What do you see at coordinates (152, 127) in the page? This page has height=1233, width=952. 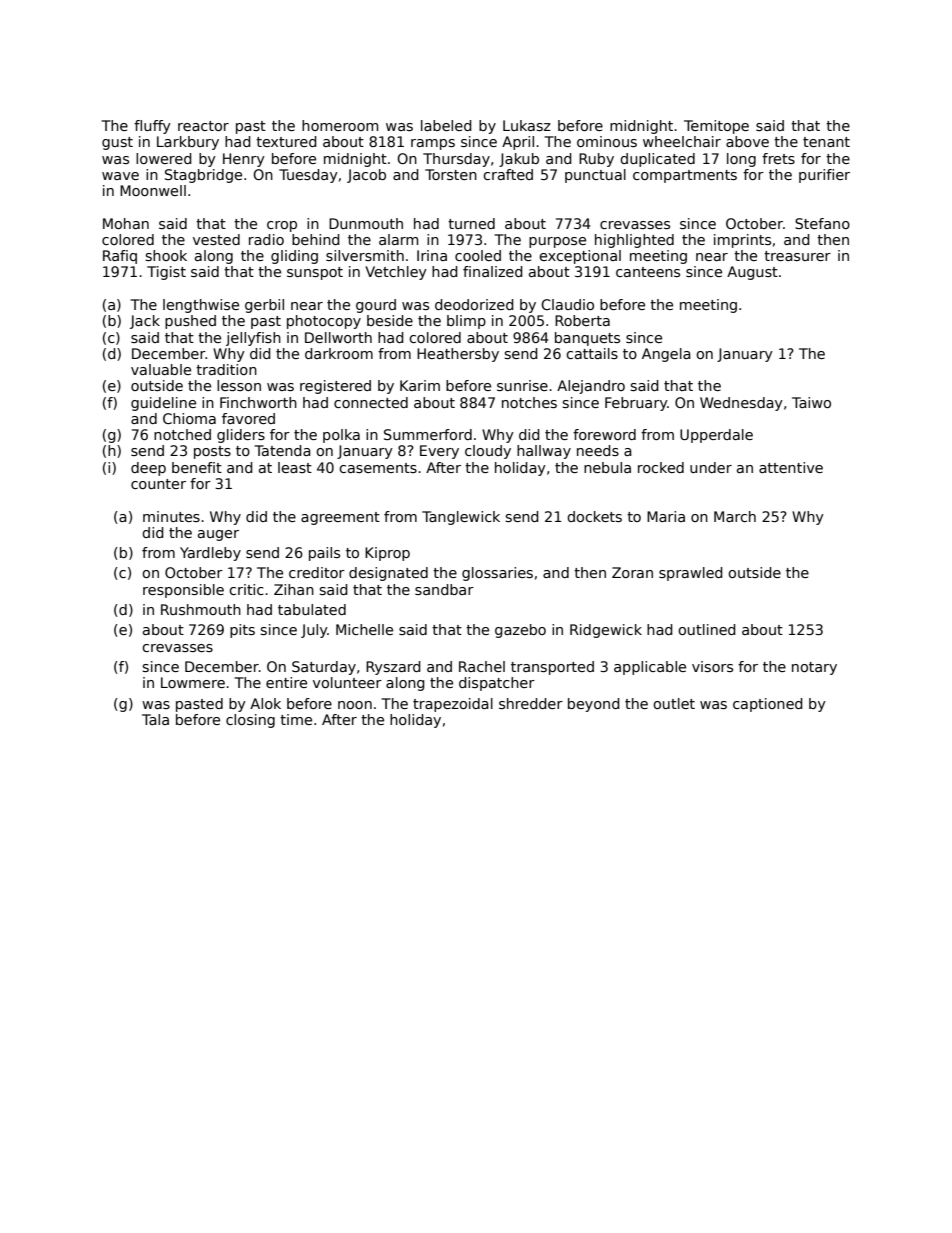 I see `fluffy` at bounding box center [152, 127].
